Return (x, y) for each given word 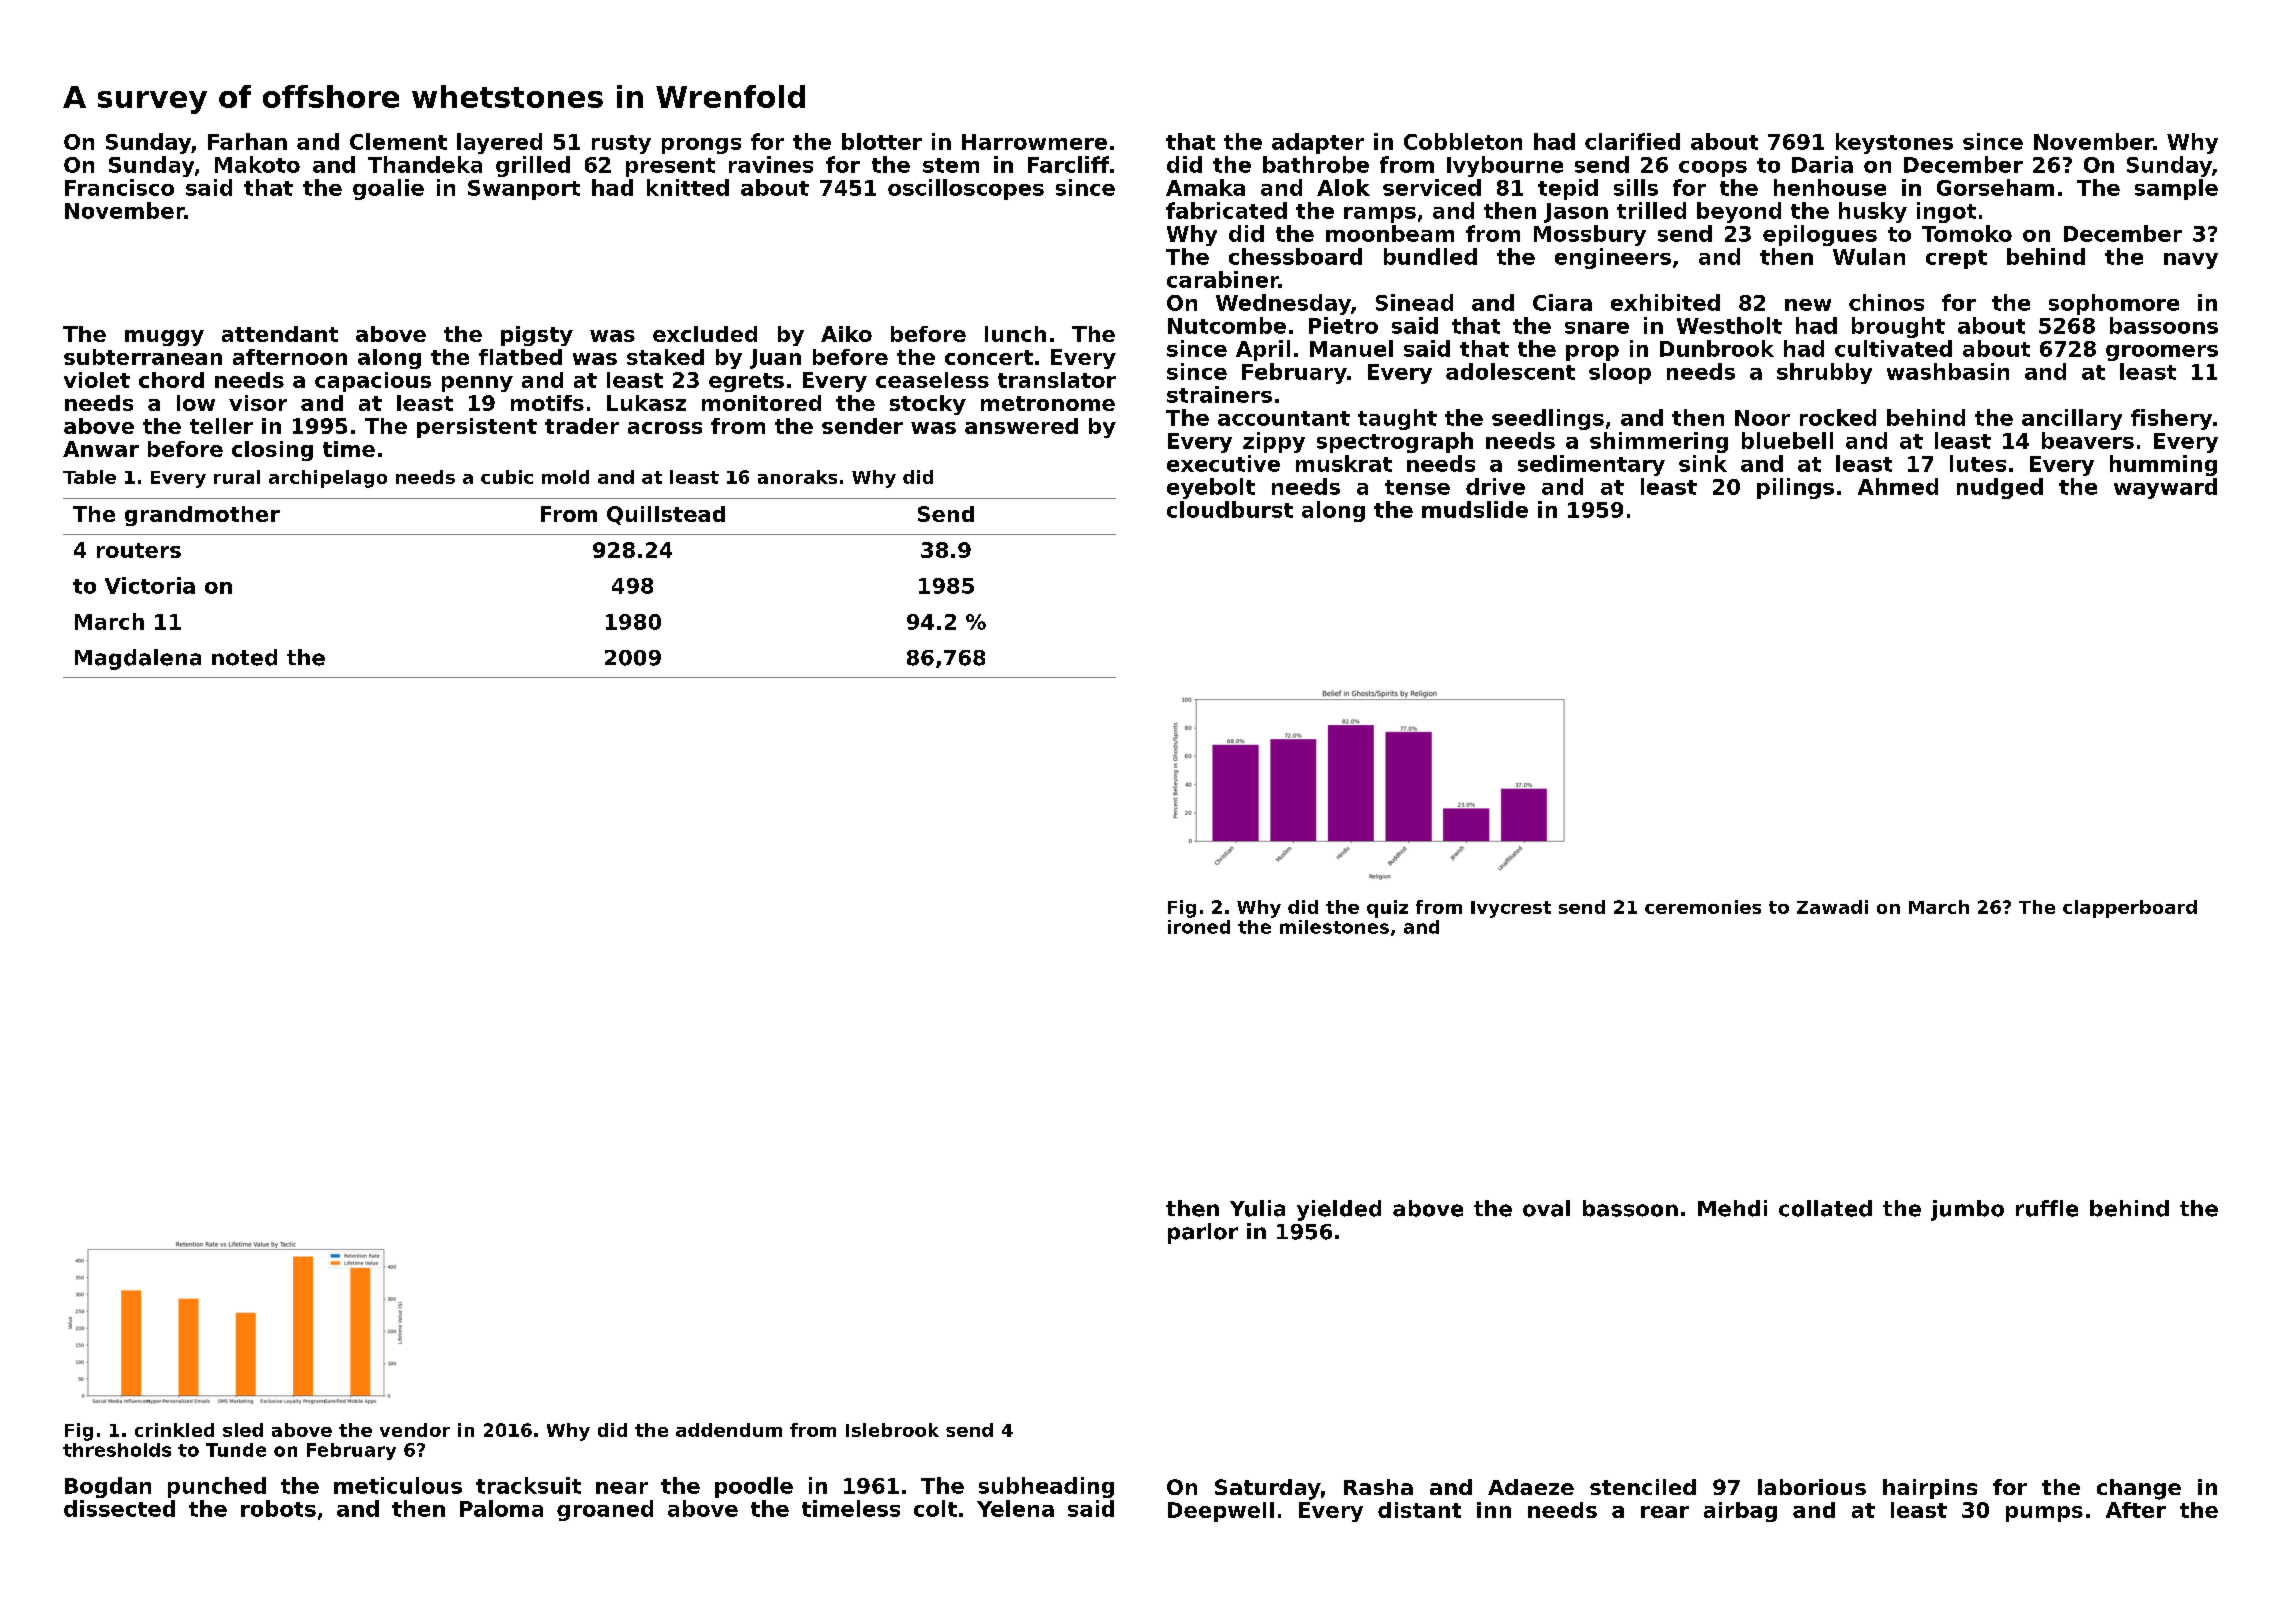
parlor (1203, 1233)
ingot (1946, 212)
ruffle (2047, 1208)
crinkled (174, 1430)
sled (243, 1430)
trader (582, 426)
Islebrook (892, 1430)
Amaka (1205, 187)
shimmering (1659, 442)
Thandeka (425, 164)
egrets (746, 382)
